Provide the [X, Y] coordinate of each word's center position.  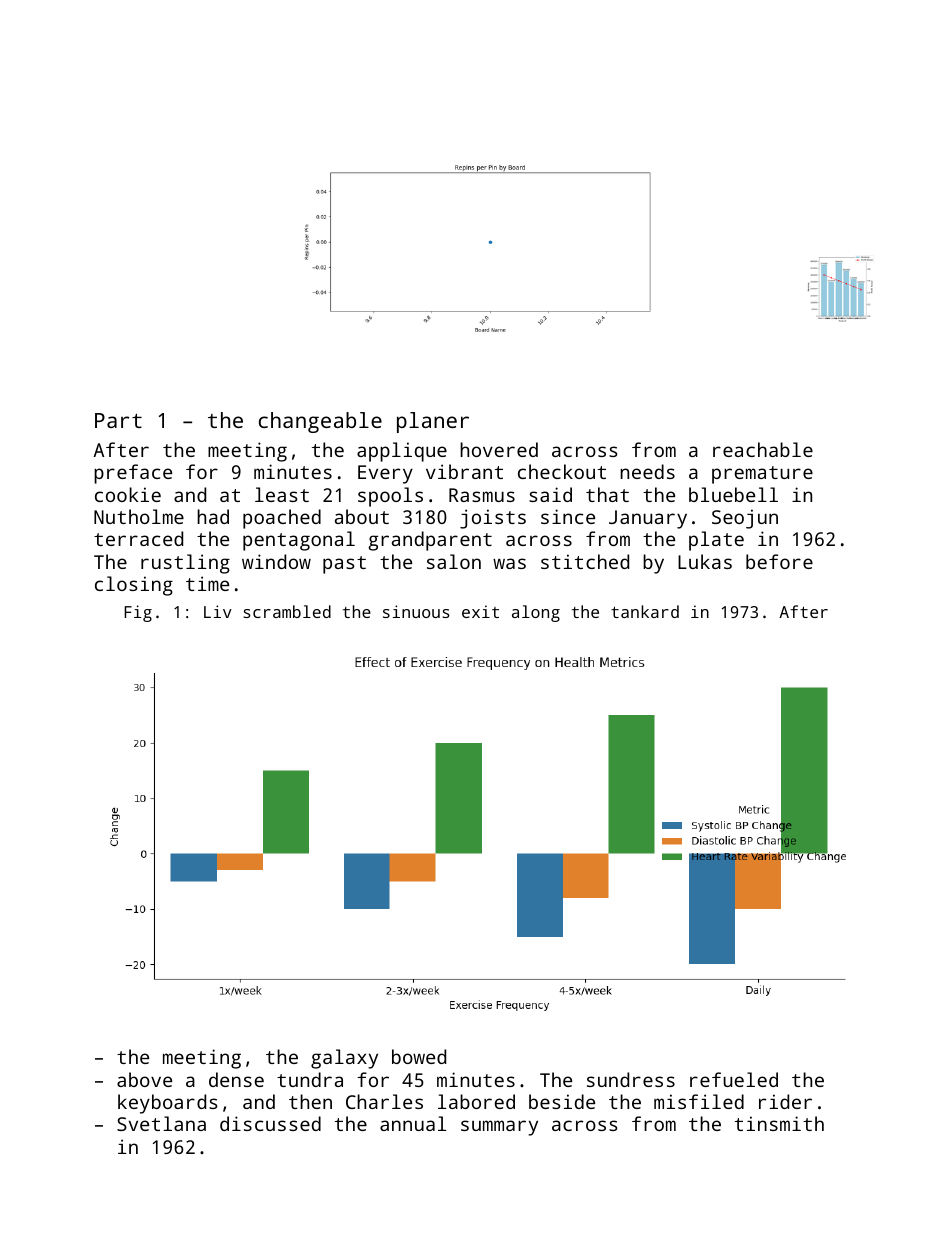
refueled [734, 1079]
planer [433, 422]
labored [476, 1101]
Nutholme [139, 516]
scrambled [287, 611]
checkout [562, 471]
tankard [645, 611]
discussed [270, 1123]
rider [785, 1101]
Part [118, 420]
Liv [218, 611]
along [536, 613]
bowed [419, 1056]
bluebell [733, 494]
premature [762, 475]
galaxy [344, 1059]
